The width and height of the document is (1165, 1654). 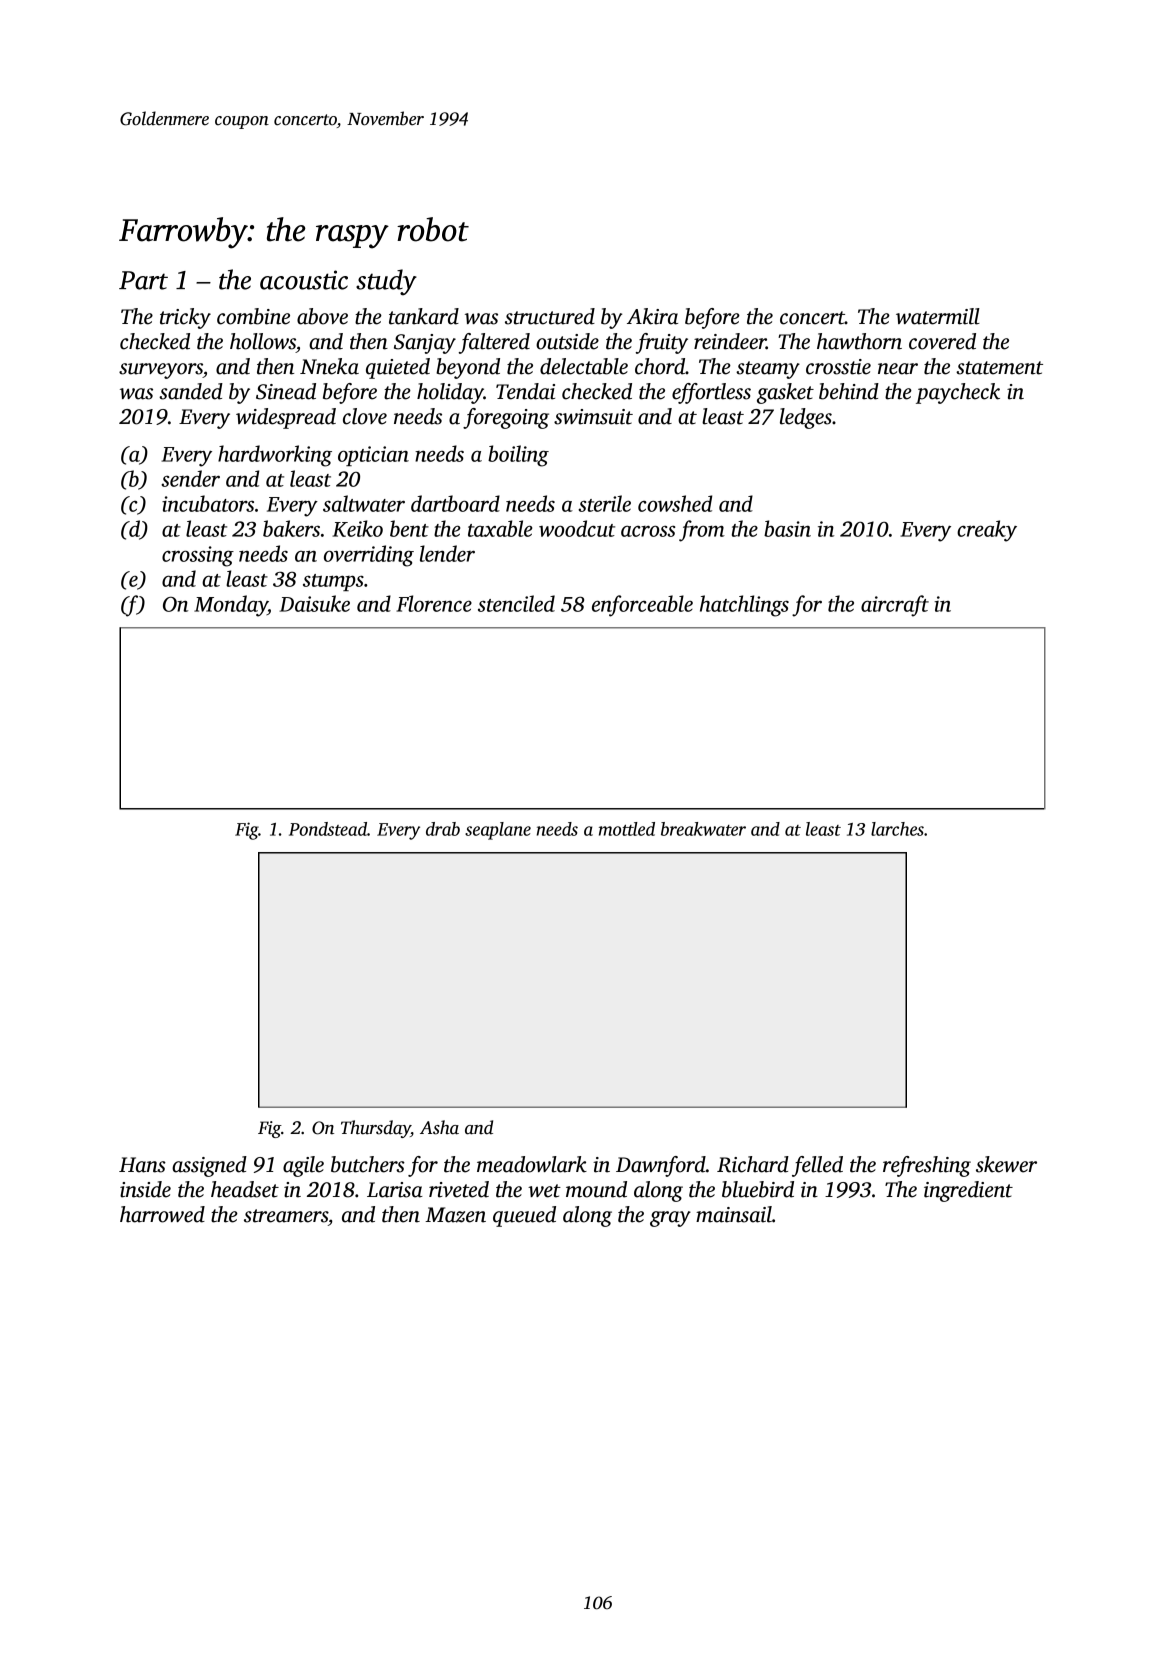 I want to click on larches, so click(x=897, y=829).
